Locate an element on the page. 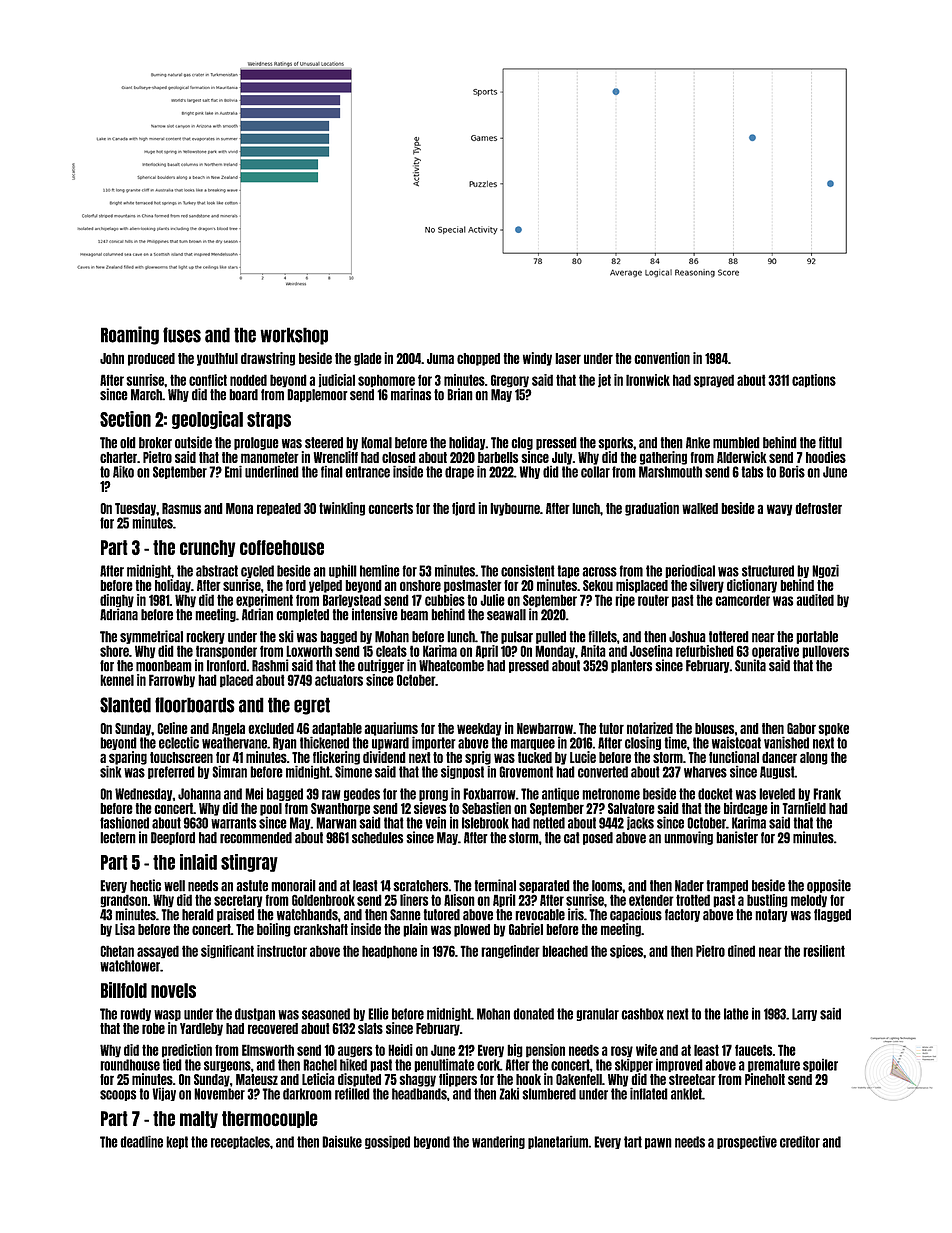 The width and height of the document is (952, 1233). planetarium is located at coordinates (558, 1142).
